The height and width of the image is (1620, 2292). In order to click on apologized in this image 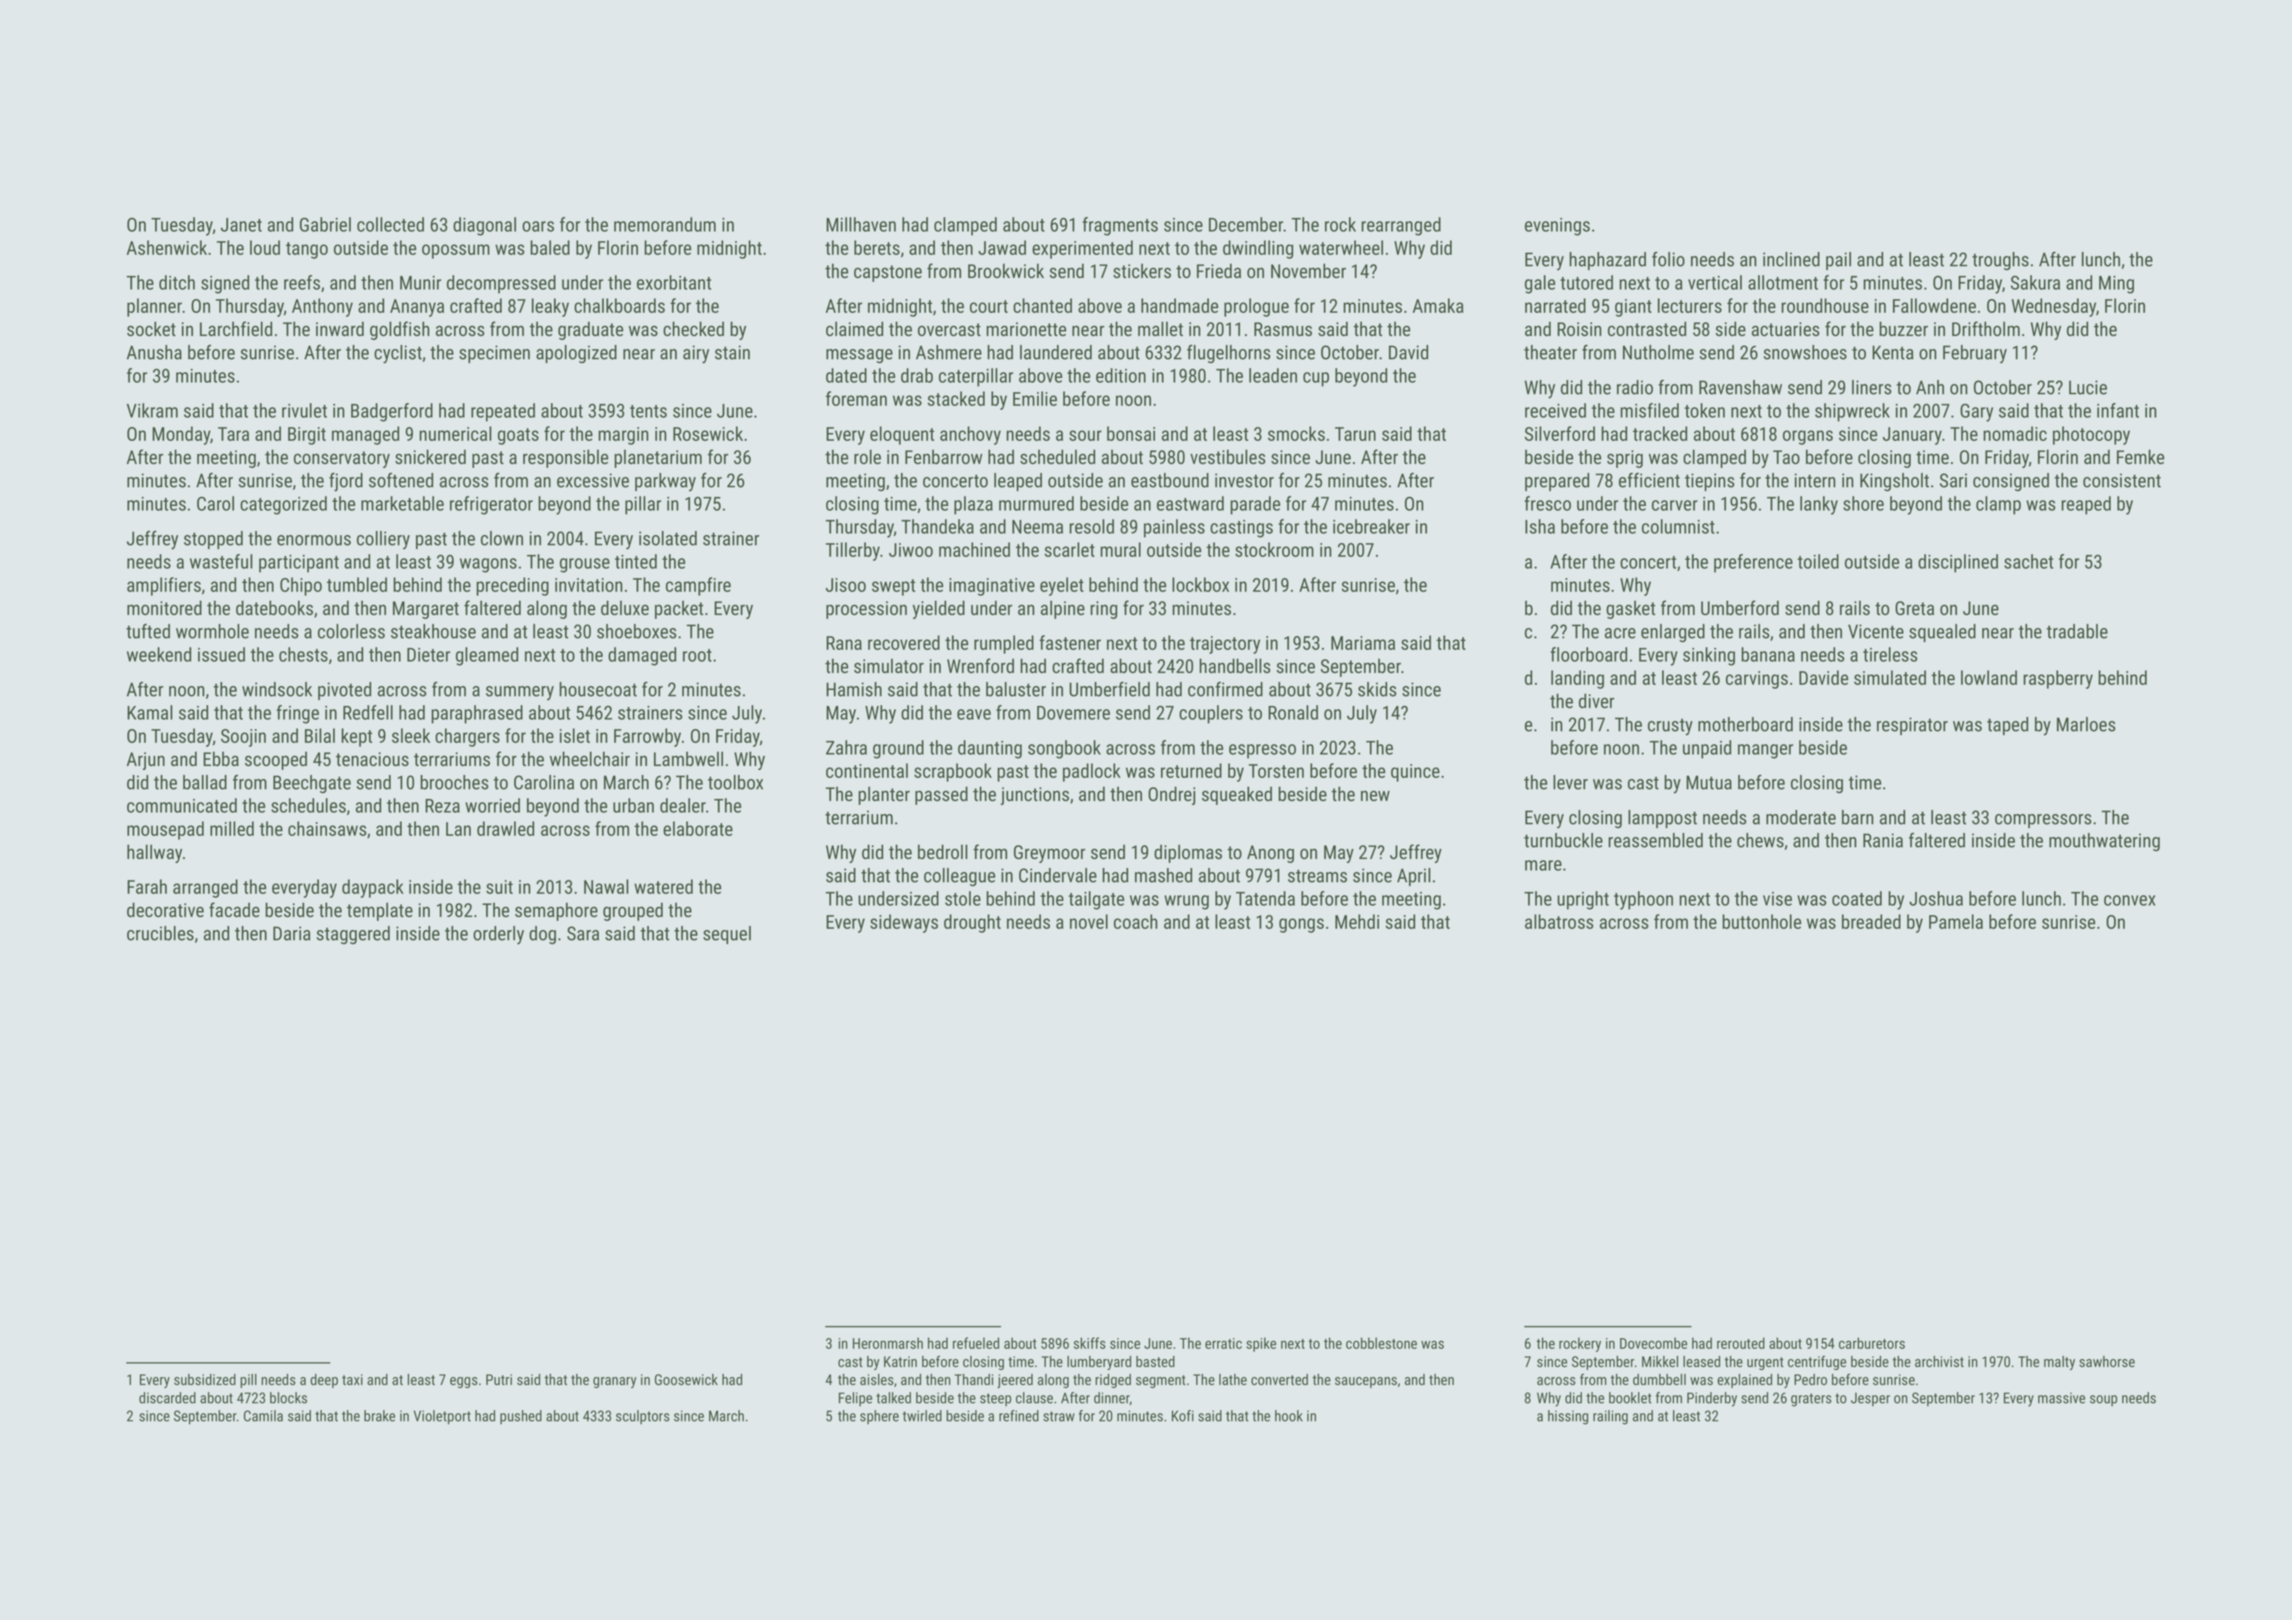, I will do `click(576, 354)`.
